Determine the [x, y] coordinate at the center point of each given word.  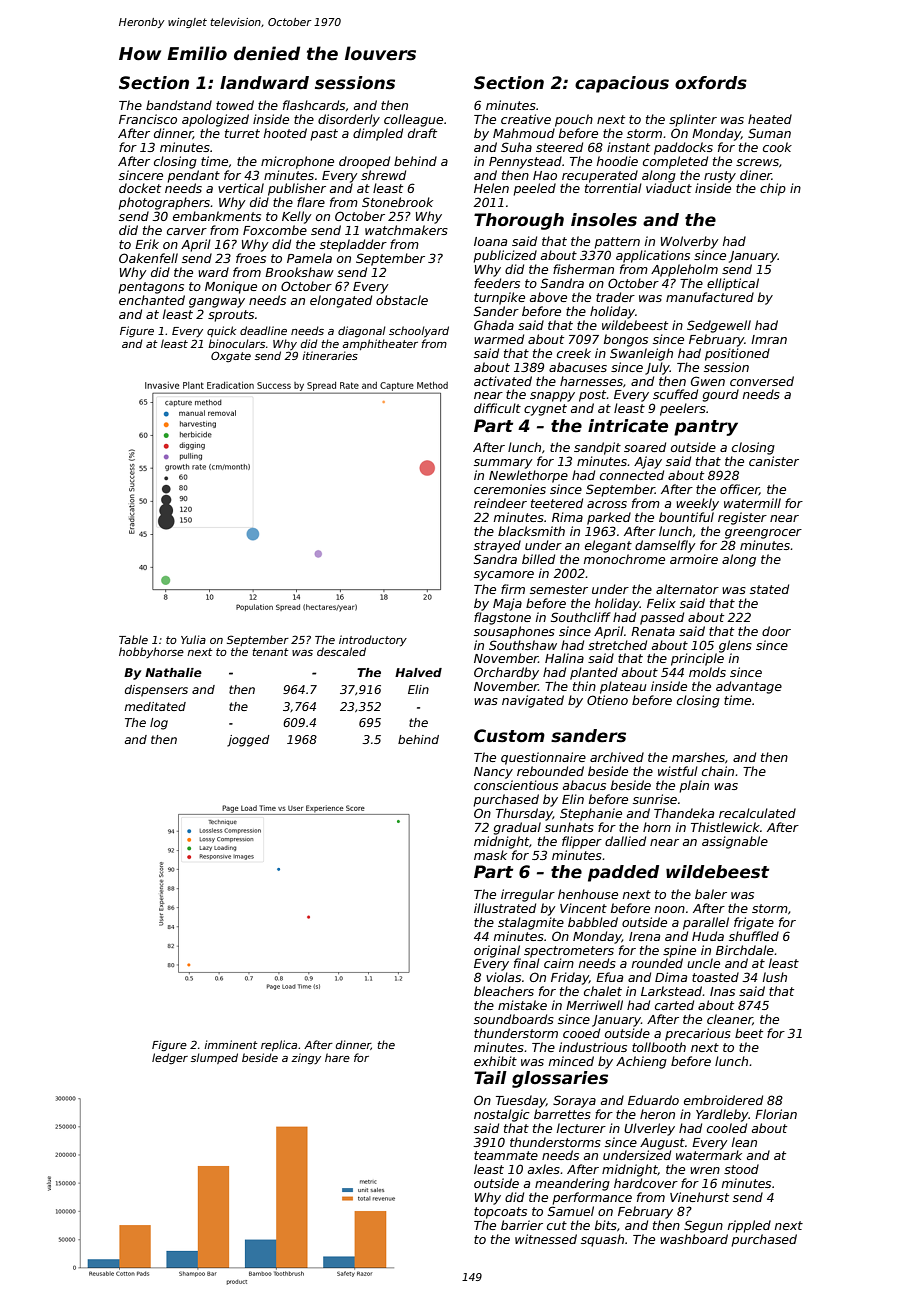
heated [770, 119]
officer [739, 489]
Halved [418, 672]
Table [133, 639]
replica [279, 1045]
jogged [248, 741]
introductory [373, 640]
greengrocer [763, 534]
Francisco [148, 119]
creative [526, 119]
